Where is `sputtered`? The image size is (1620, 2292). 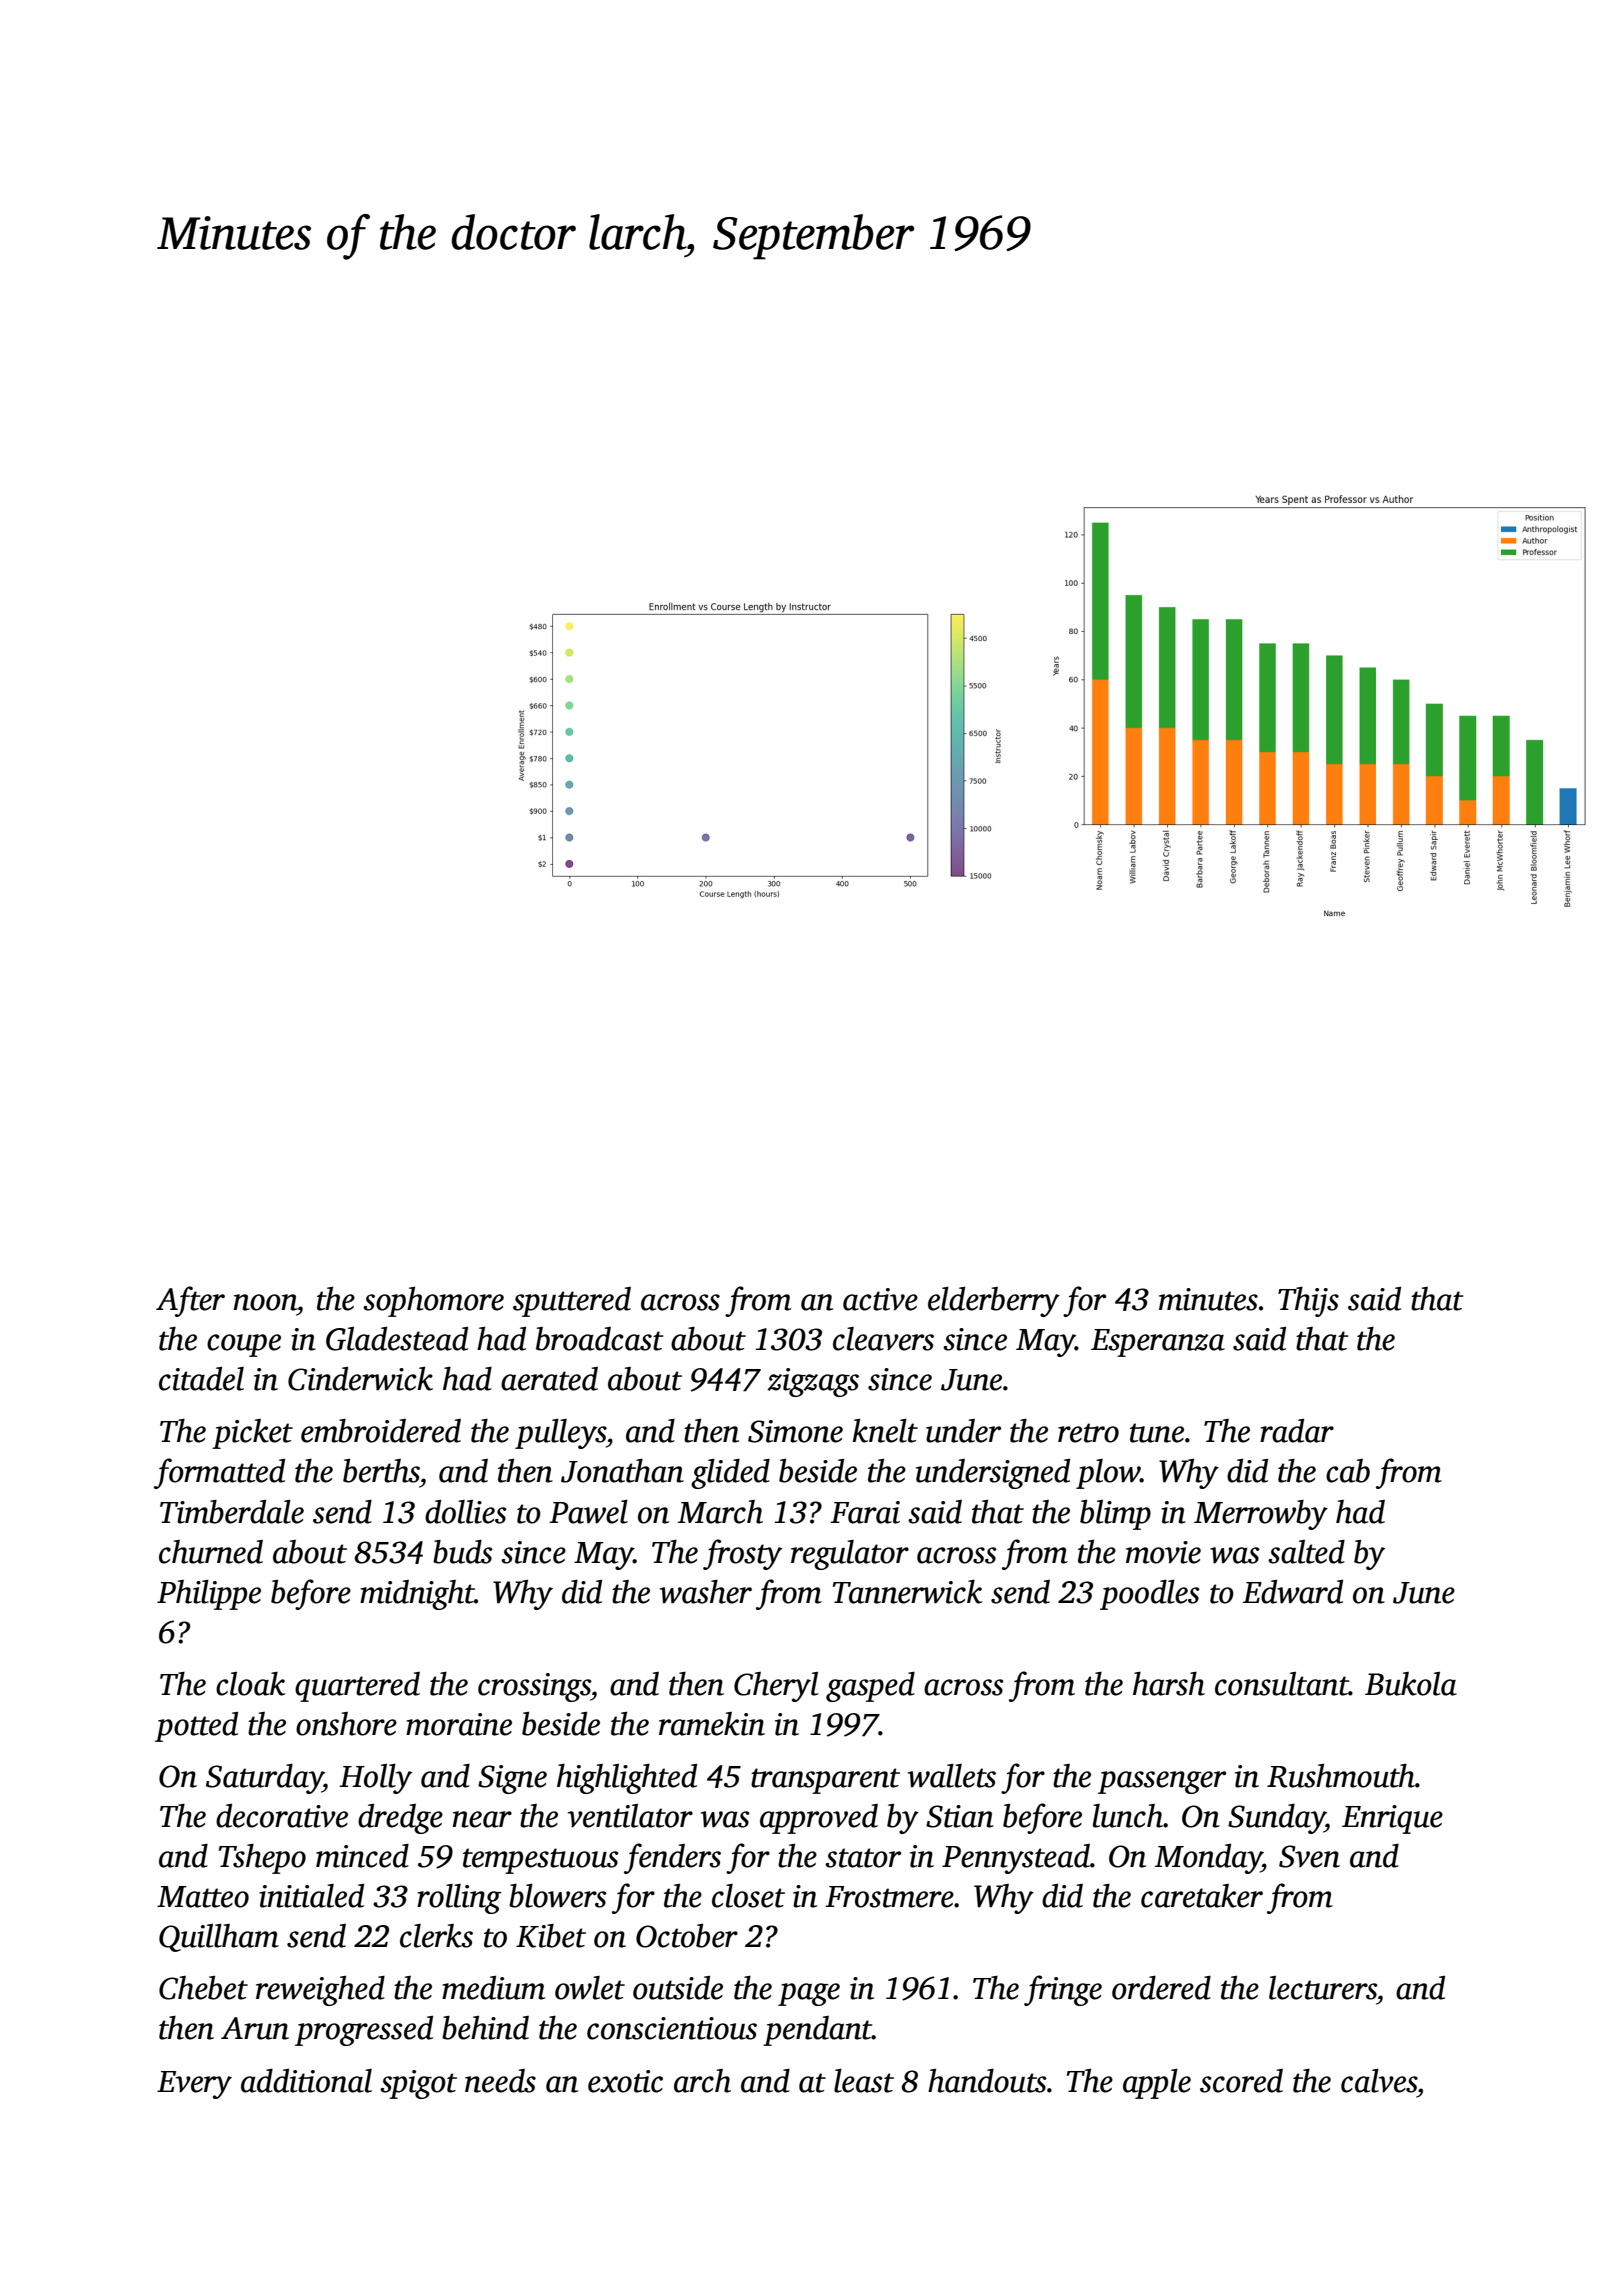 sputtered is located at coordinates (572, 1302).
